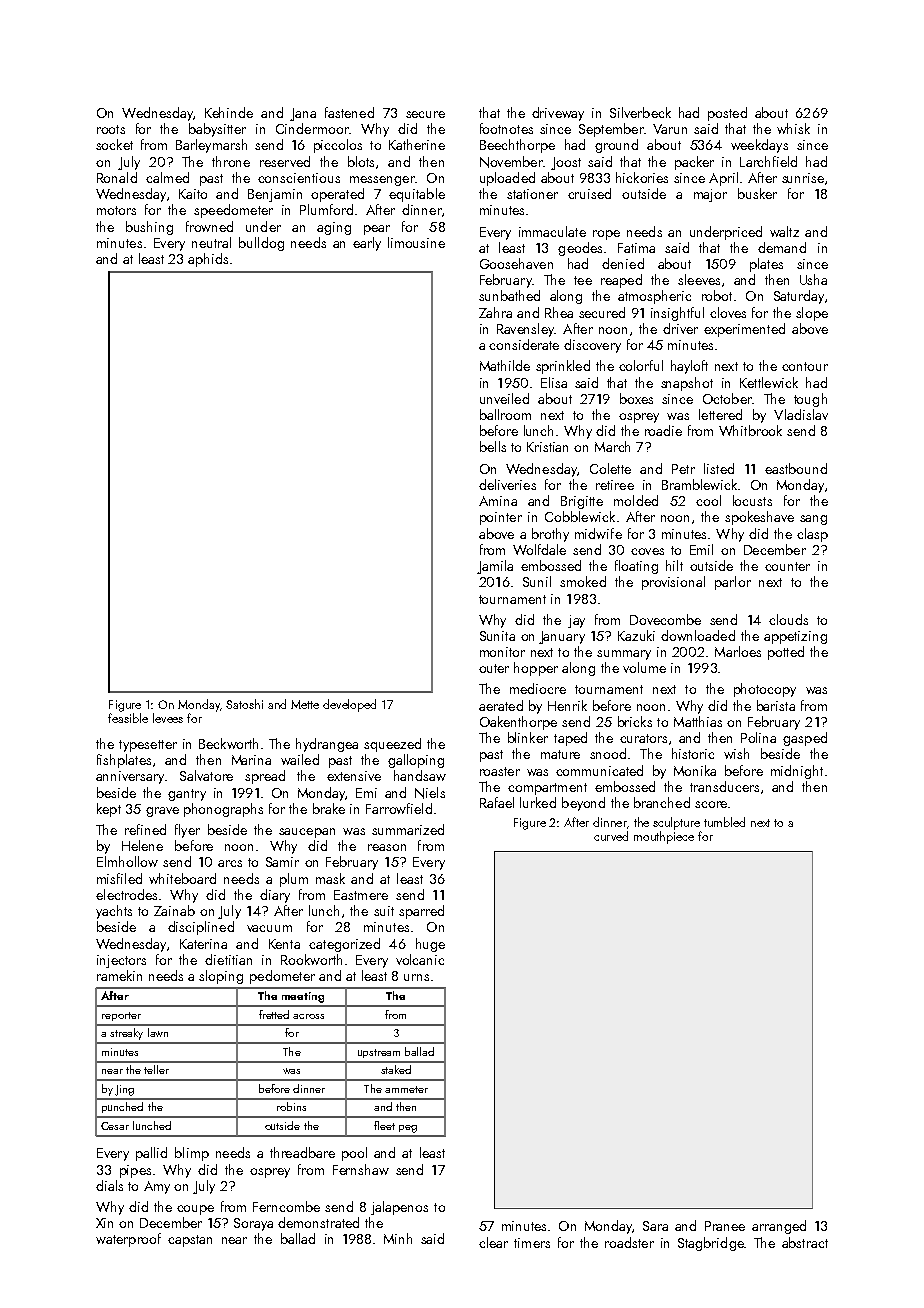 This document has width=924, height=1308. I want to click on phonographs, so click(223, 810).
